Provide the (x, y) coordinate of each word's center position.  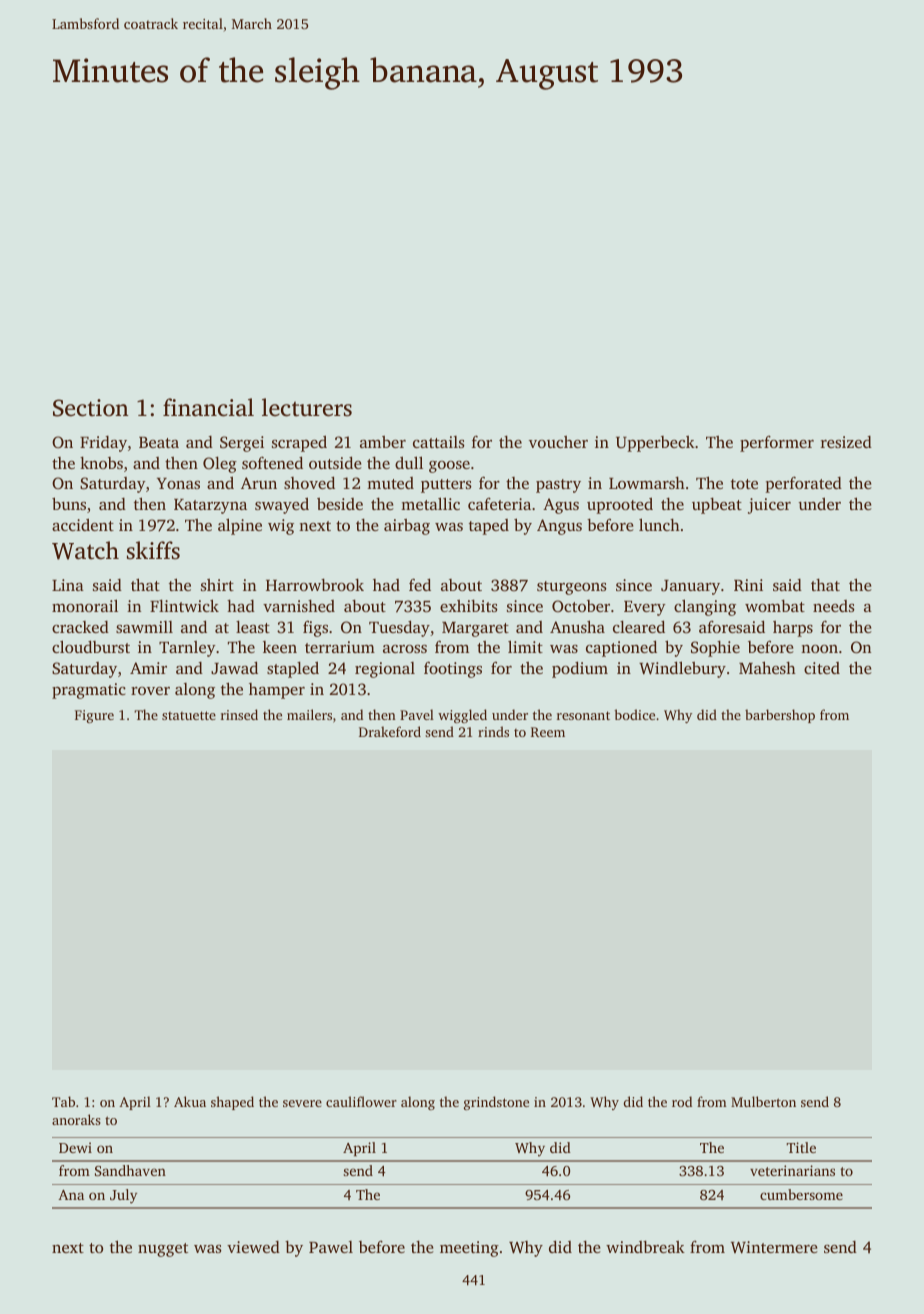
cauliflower (361, 1101)
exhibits (469, 606)
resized (846, 442)
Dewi (75, 1147)
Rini (748, 585)
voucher (558, 442)
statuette (189, 715)
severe (302, 1103)
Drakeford (390, 731)
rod (682, 1101)
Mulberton (763, 1101)
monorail (85, 605)
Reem (548, 732)
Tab (63, 1101)
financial (208, 407)
